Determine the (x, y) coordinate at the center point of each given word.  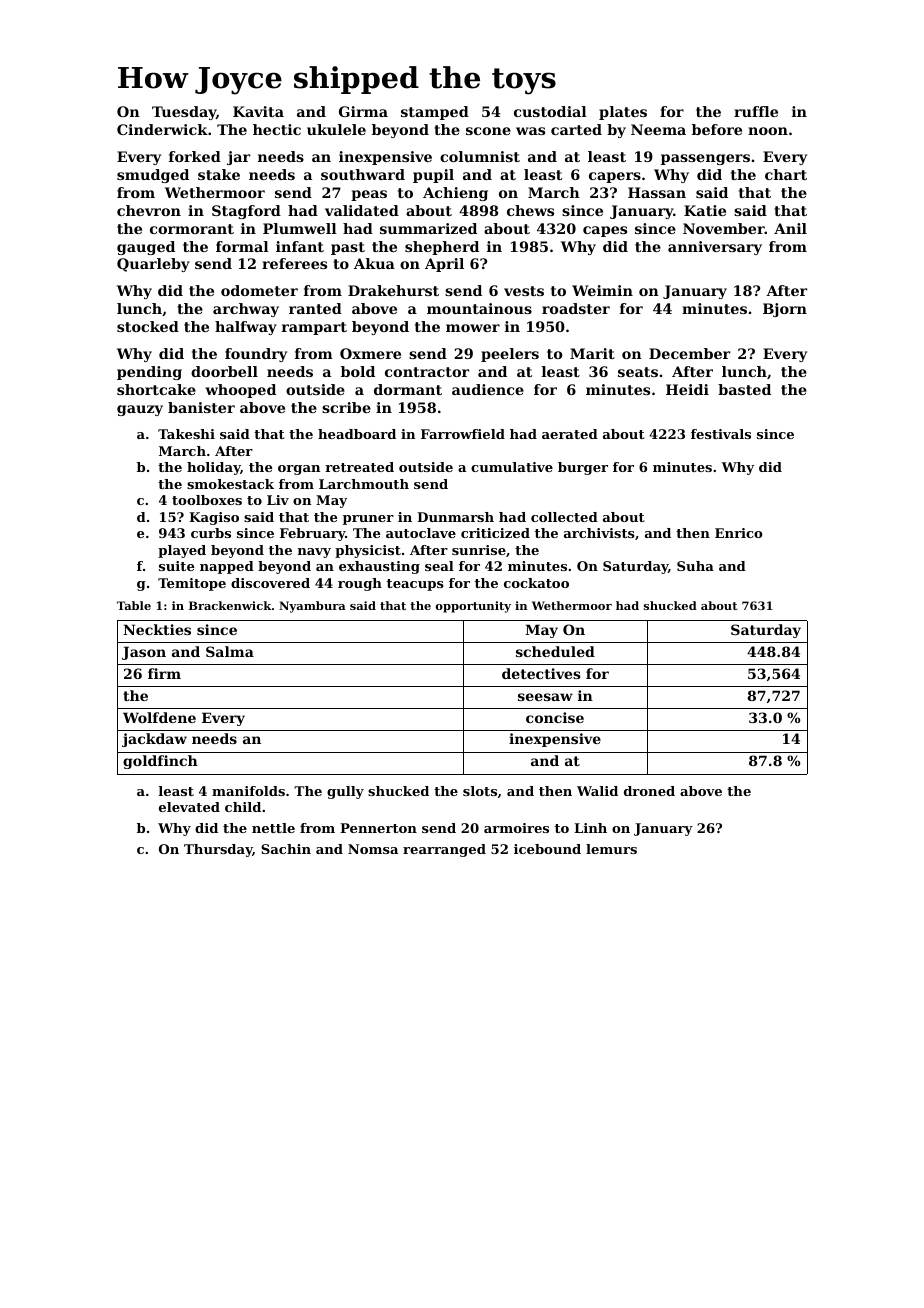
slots (480, 791)
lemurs (611, 849)
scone (488, 131)
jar (238, 158)
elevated (189, 807)
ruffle (756, 111)
